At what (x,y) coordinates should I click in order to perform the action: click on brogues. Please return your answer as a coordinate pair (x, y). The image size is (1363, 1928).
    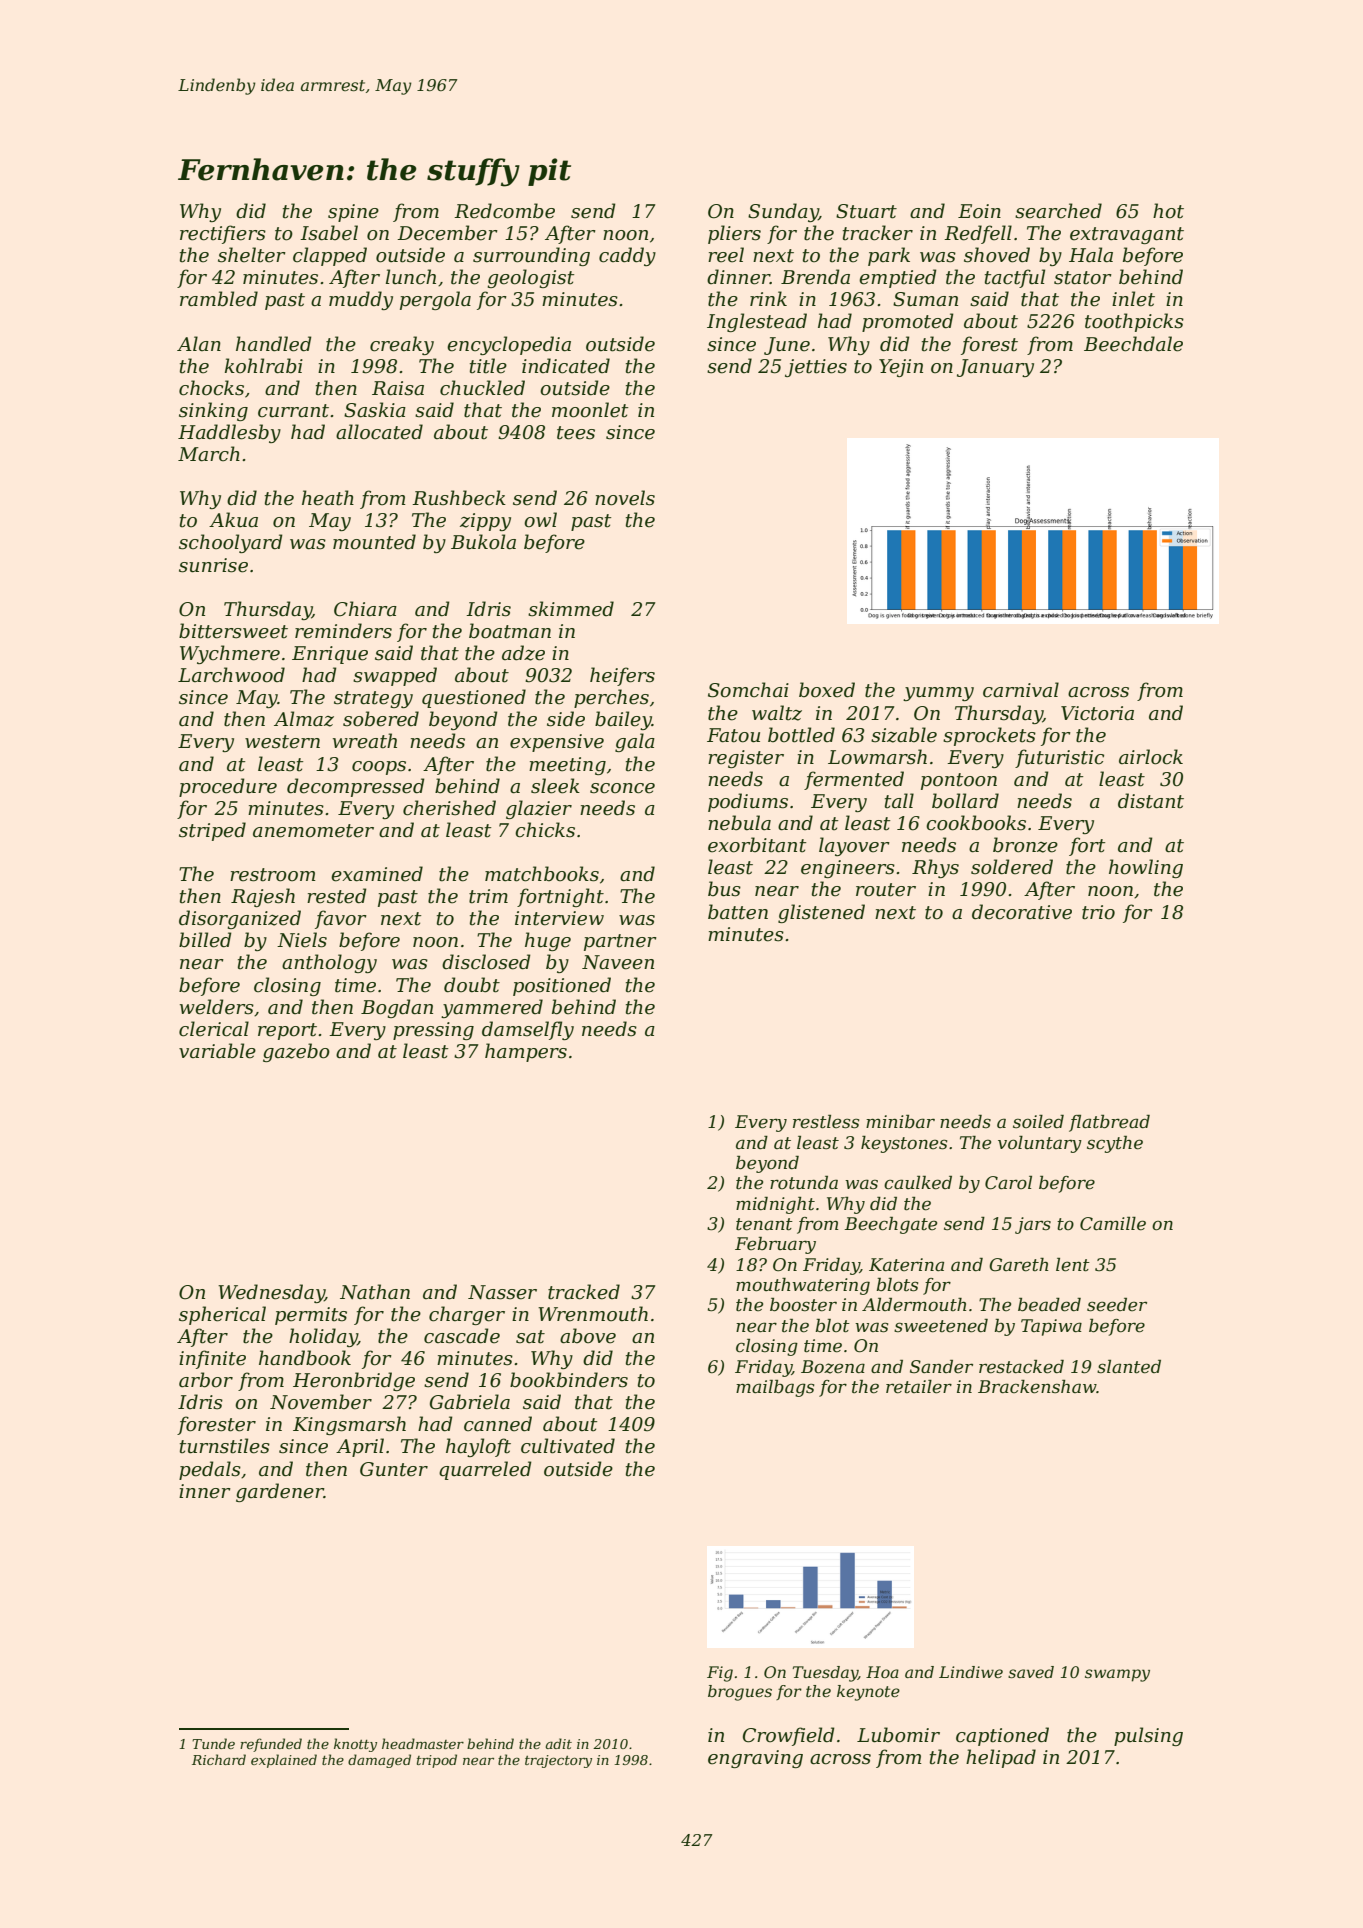
    Looking at the image, I should click on (740, 1693).
